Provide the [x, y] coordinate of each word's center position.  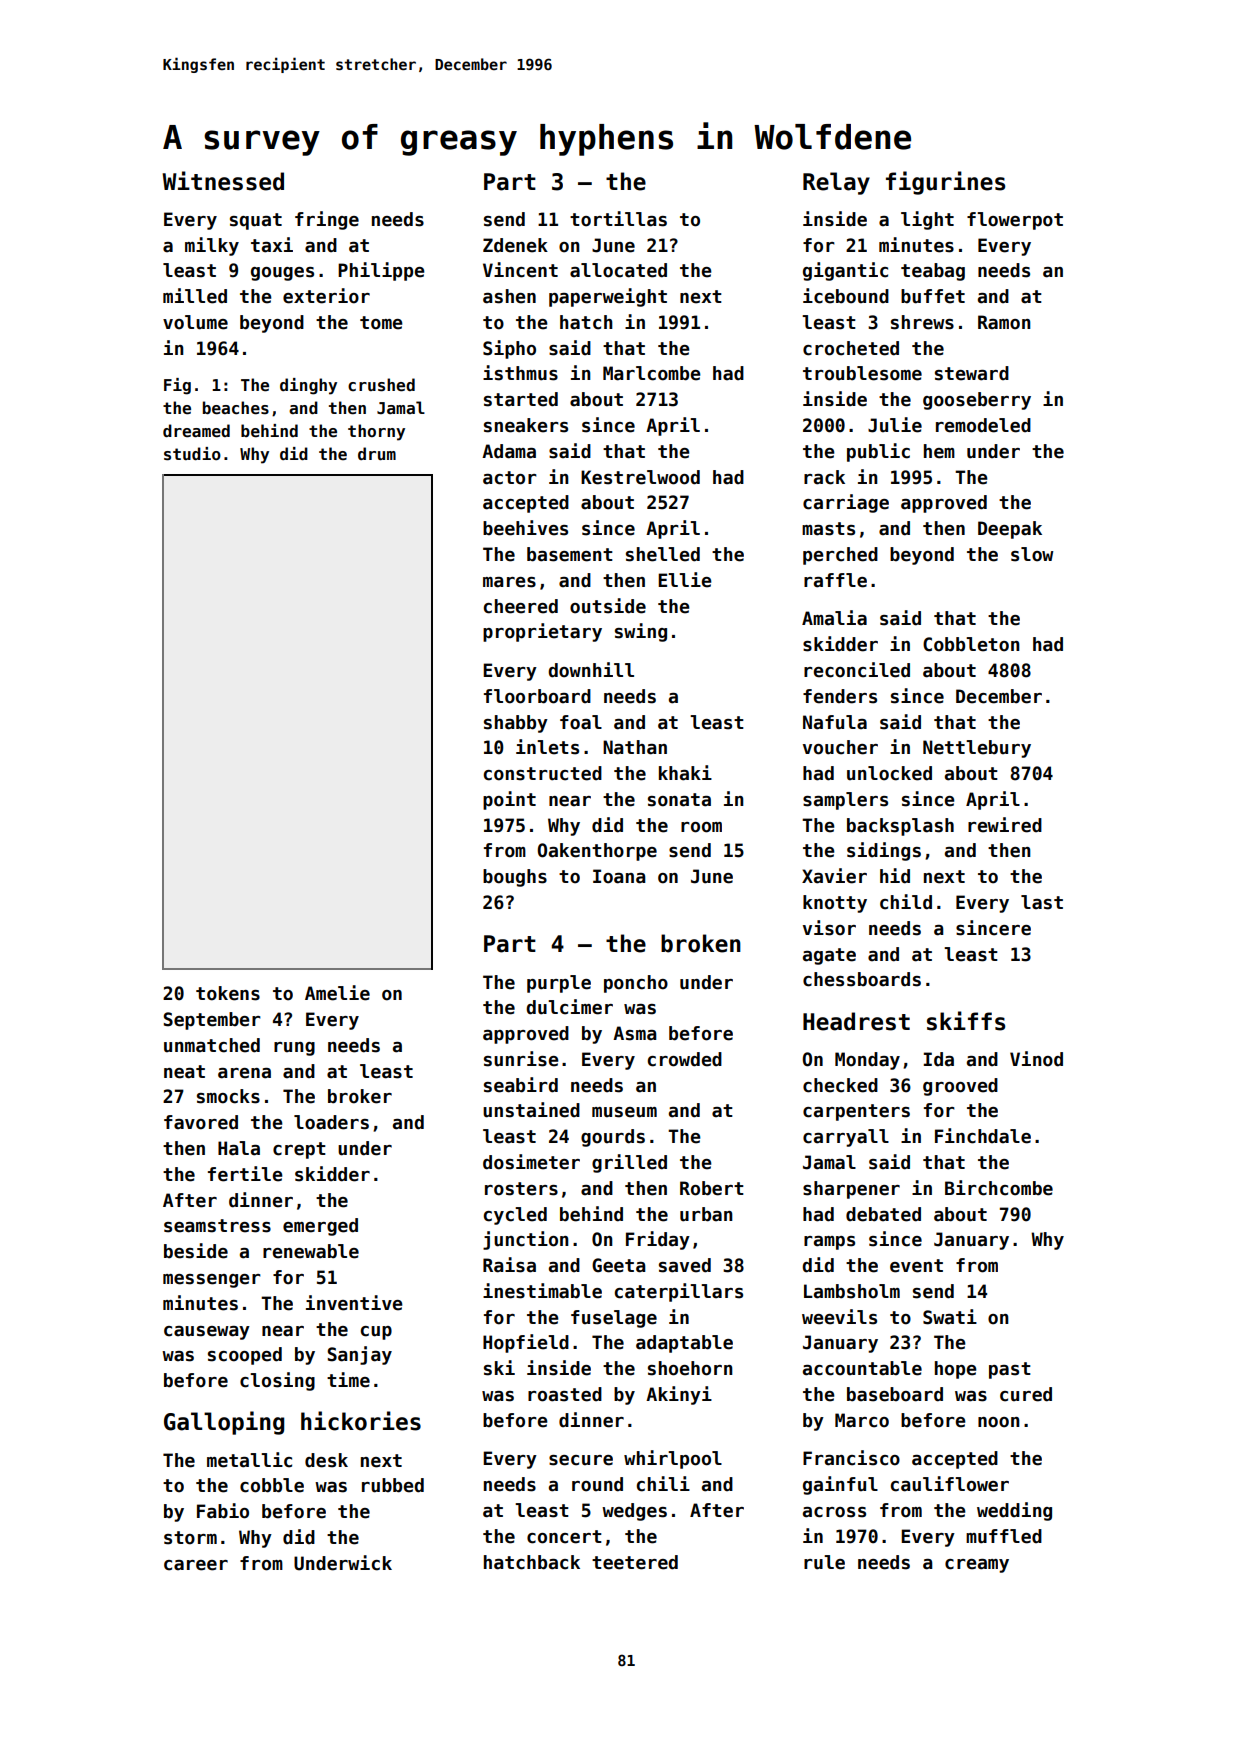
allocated [618, 270]
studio [192, 454]
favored [201, 1122]
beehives [525, 528]
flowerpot [1015, 221]
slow [1032, 554]
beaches [236, 408]
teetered [635, 1562]
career [196, 1565]
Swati [950, 1317]
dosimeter [531, 1162]
